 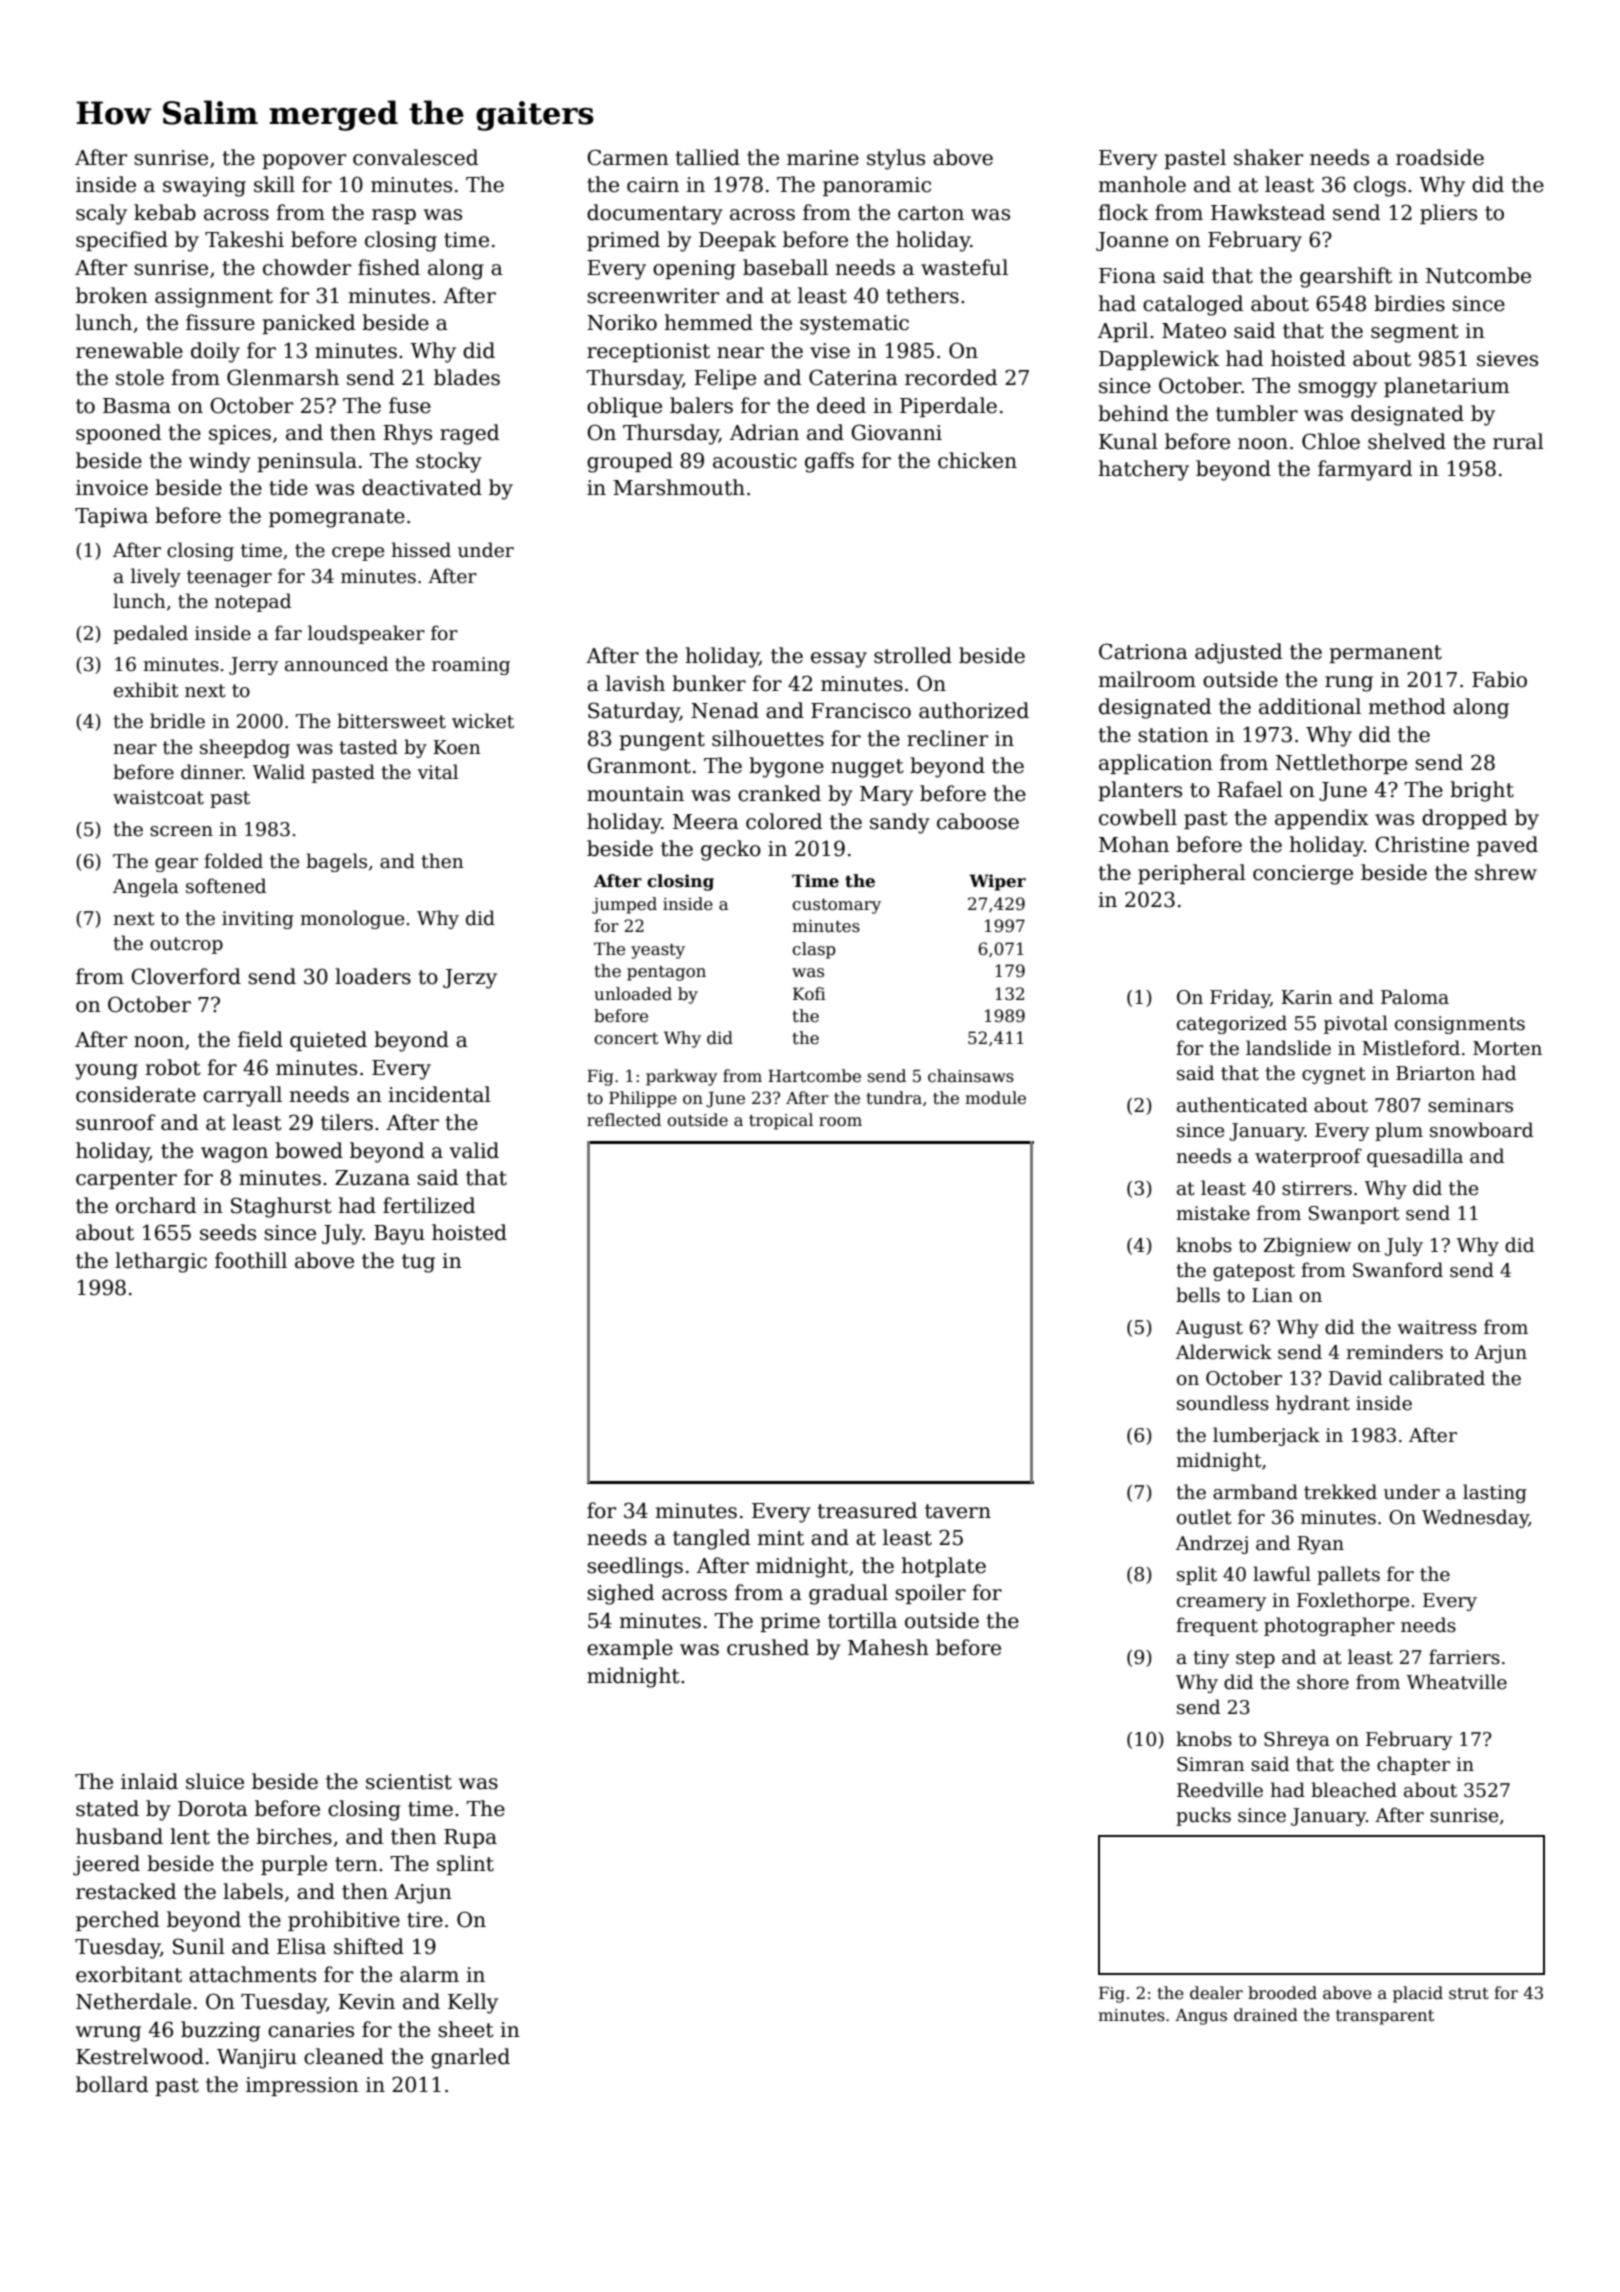 What do you see at coordinates (226, 886) in the screenshot?
I see `softened` at bounding box center [226, 886].
